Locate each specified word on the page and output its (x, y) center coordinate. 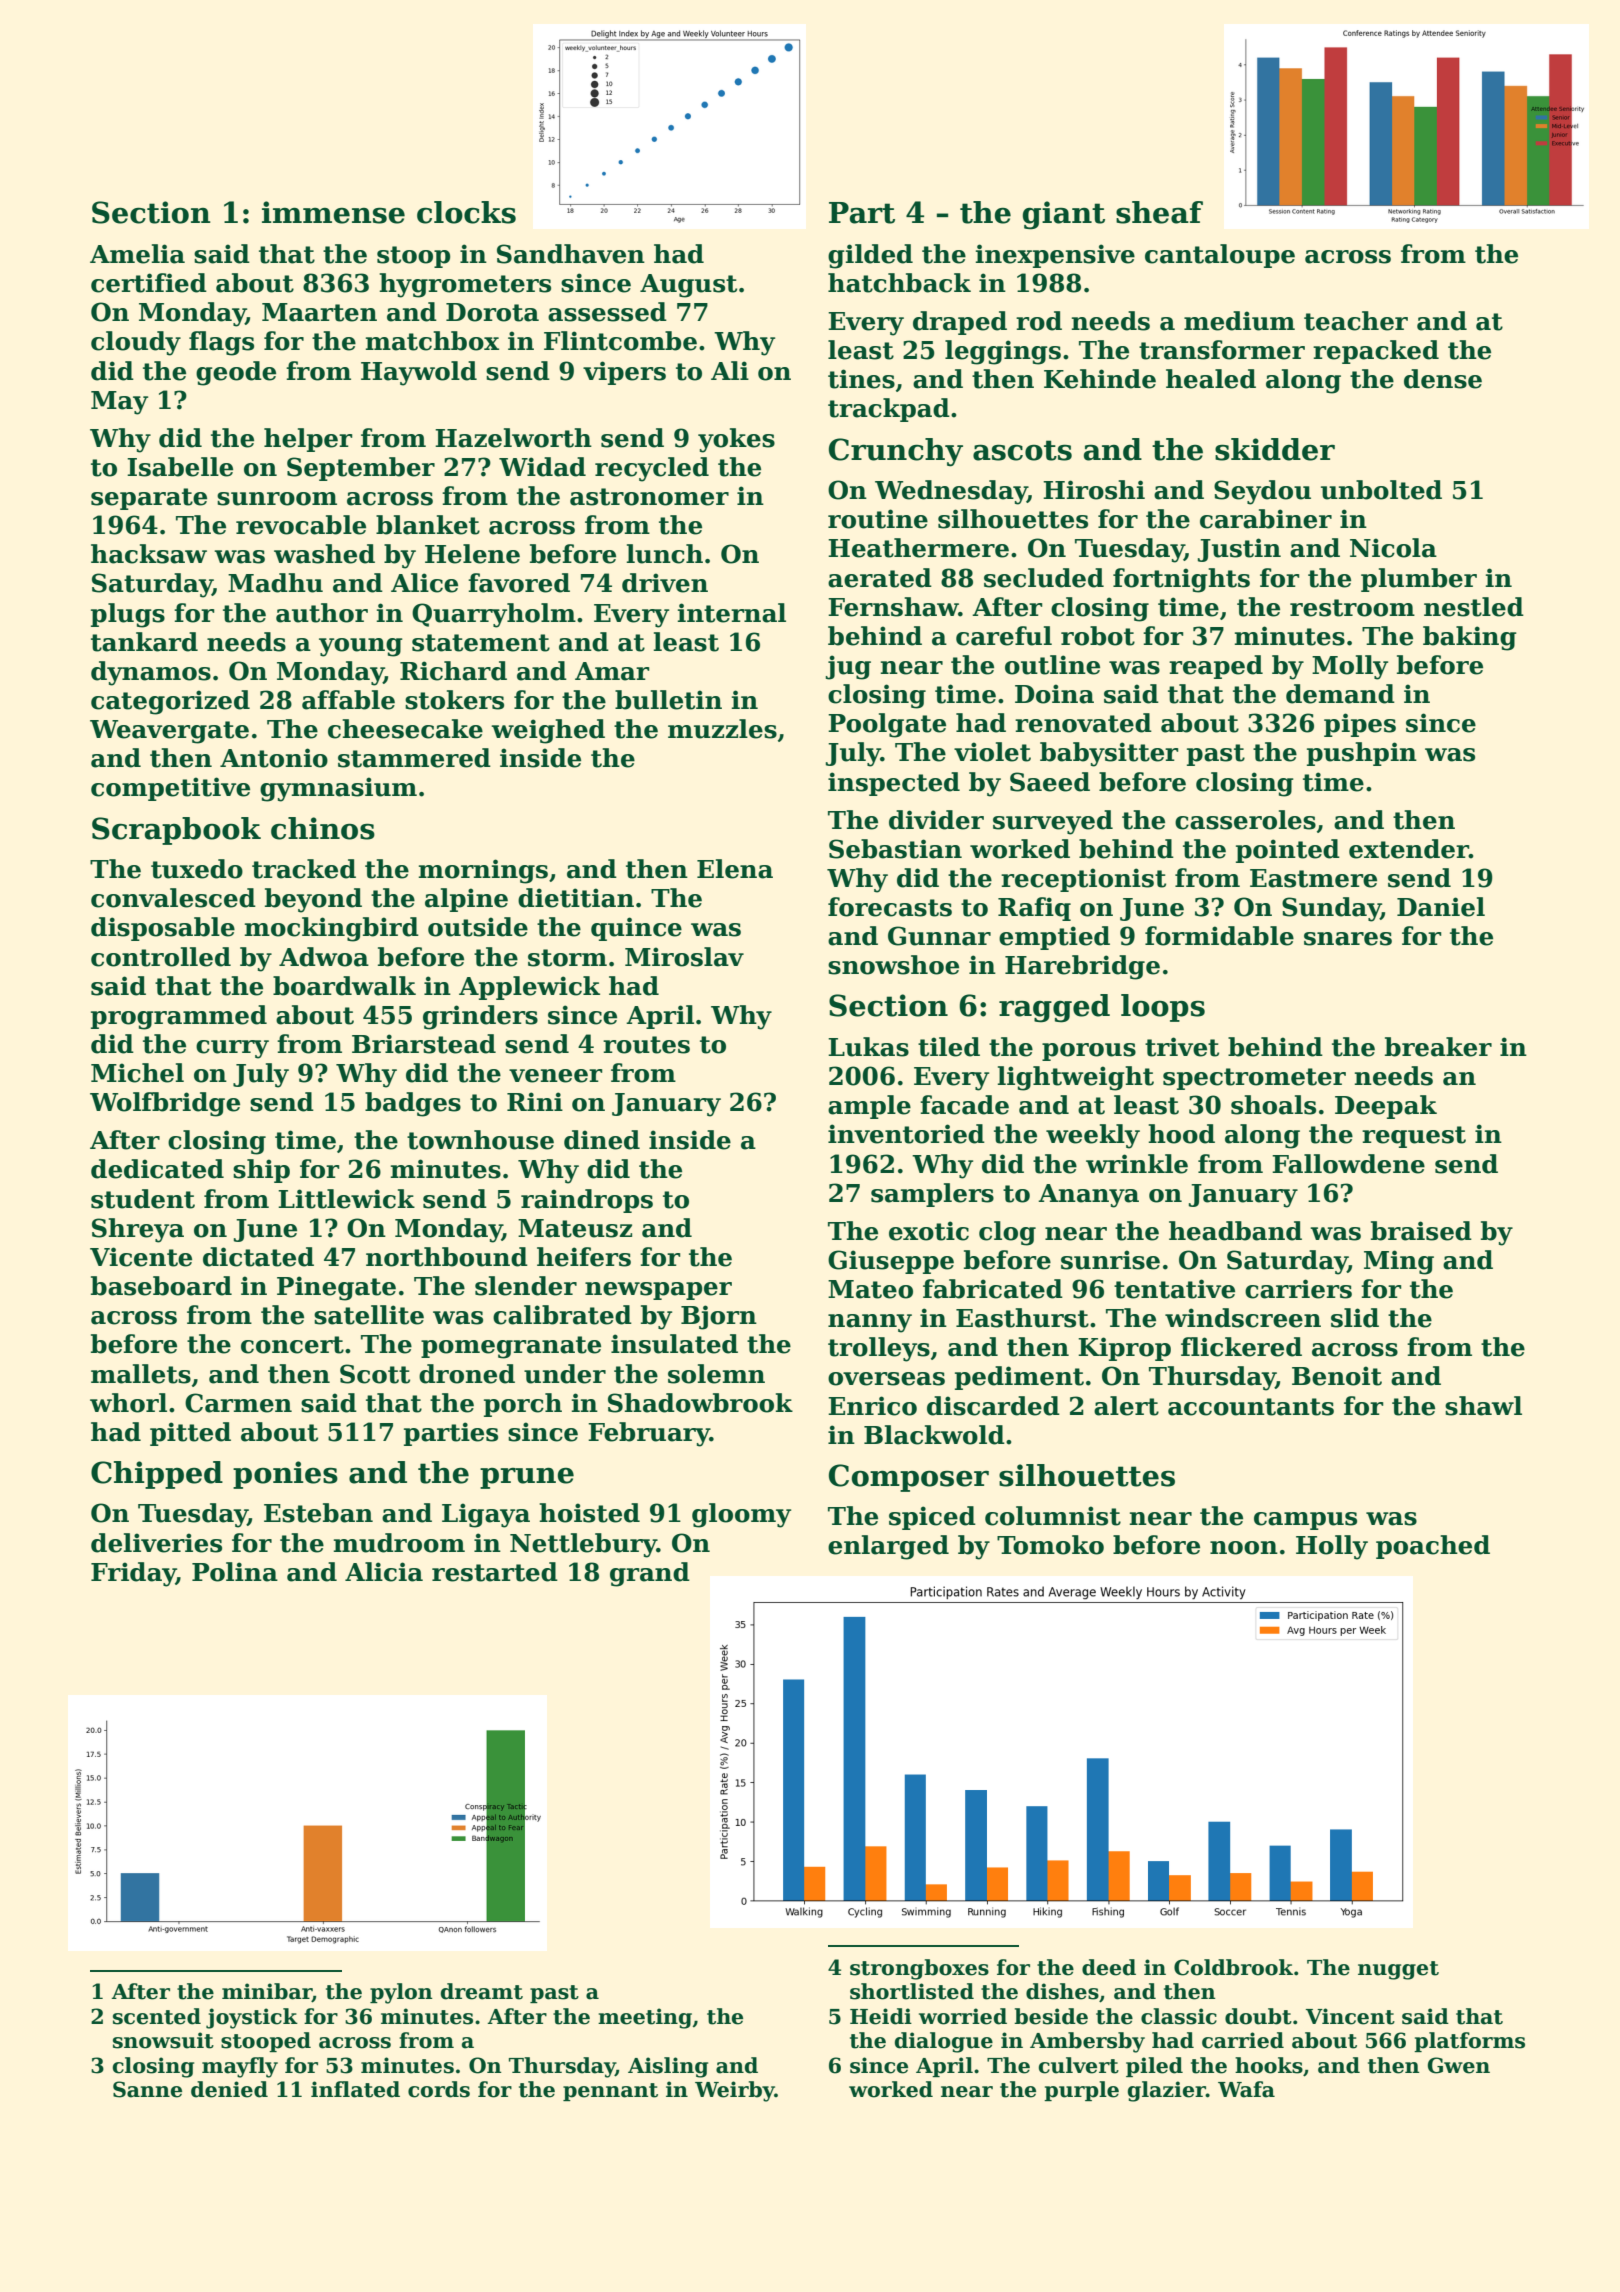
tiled (949, 1047)
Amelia (137, 254)
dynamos (151, 673)
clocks (466, 212)
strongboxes (919, 1969)
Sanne (147, 2089)
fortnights (1181, 580)
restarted (495, 1572)
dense (1443, 379)
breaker (1438, 1047)
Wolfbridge (165, 1104)
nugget (1398, 1970)
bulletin (668, 700)
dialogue (944, 2042)
